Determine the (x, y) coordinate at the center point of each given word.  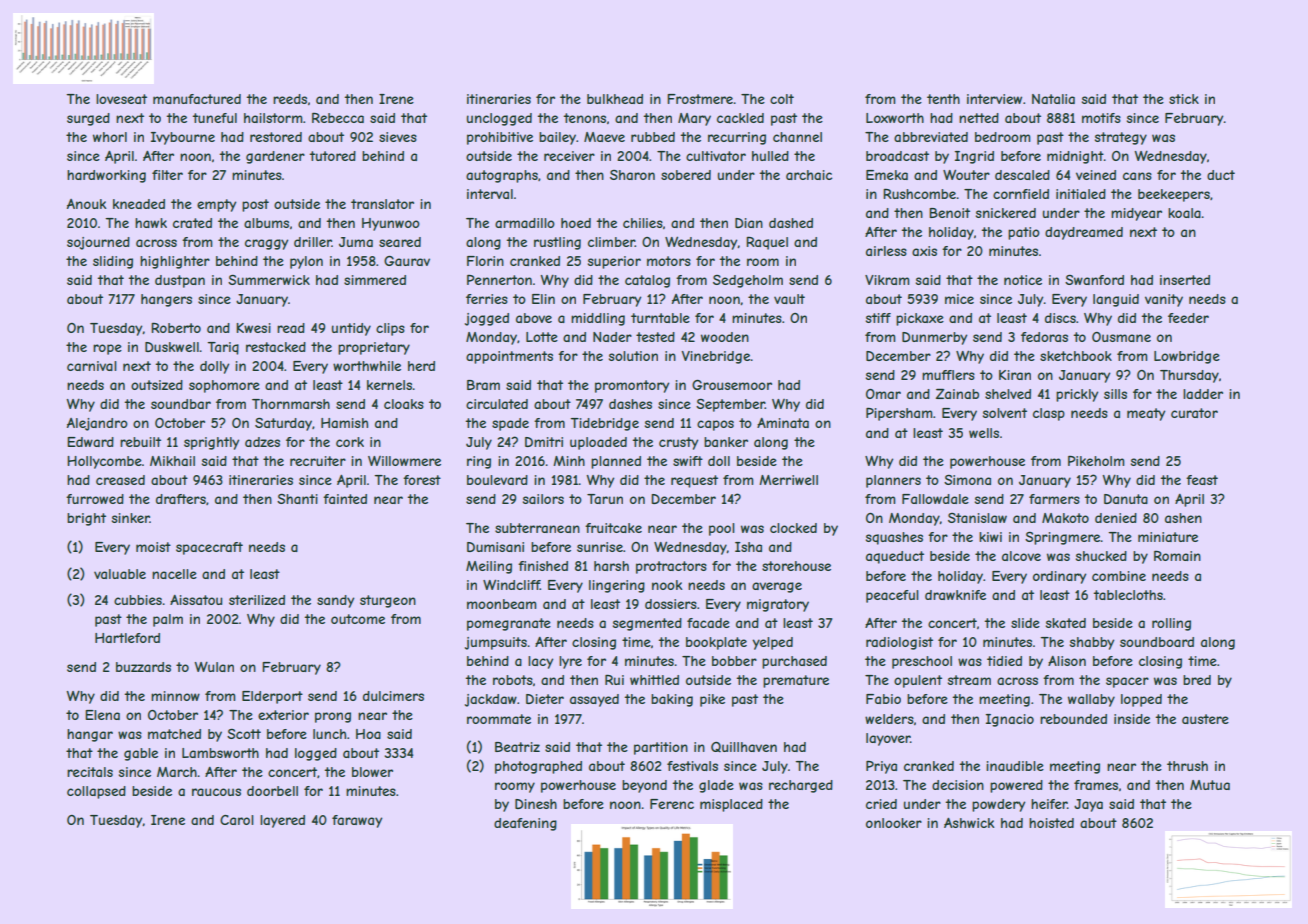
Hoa (368, 734)
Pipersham (899, 414)
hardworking (106, 176)
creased (120, 480)
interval (490, 194)
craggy (266, 244)
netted (979, 118)
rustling (557, 243)
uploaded (598, 443)
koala (1184, 213)
